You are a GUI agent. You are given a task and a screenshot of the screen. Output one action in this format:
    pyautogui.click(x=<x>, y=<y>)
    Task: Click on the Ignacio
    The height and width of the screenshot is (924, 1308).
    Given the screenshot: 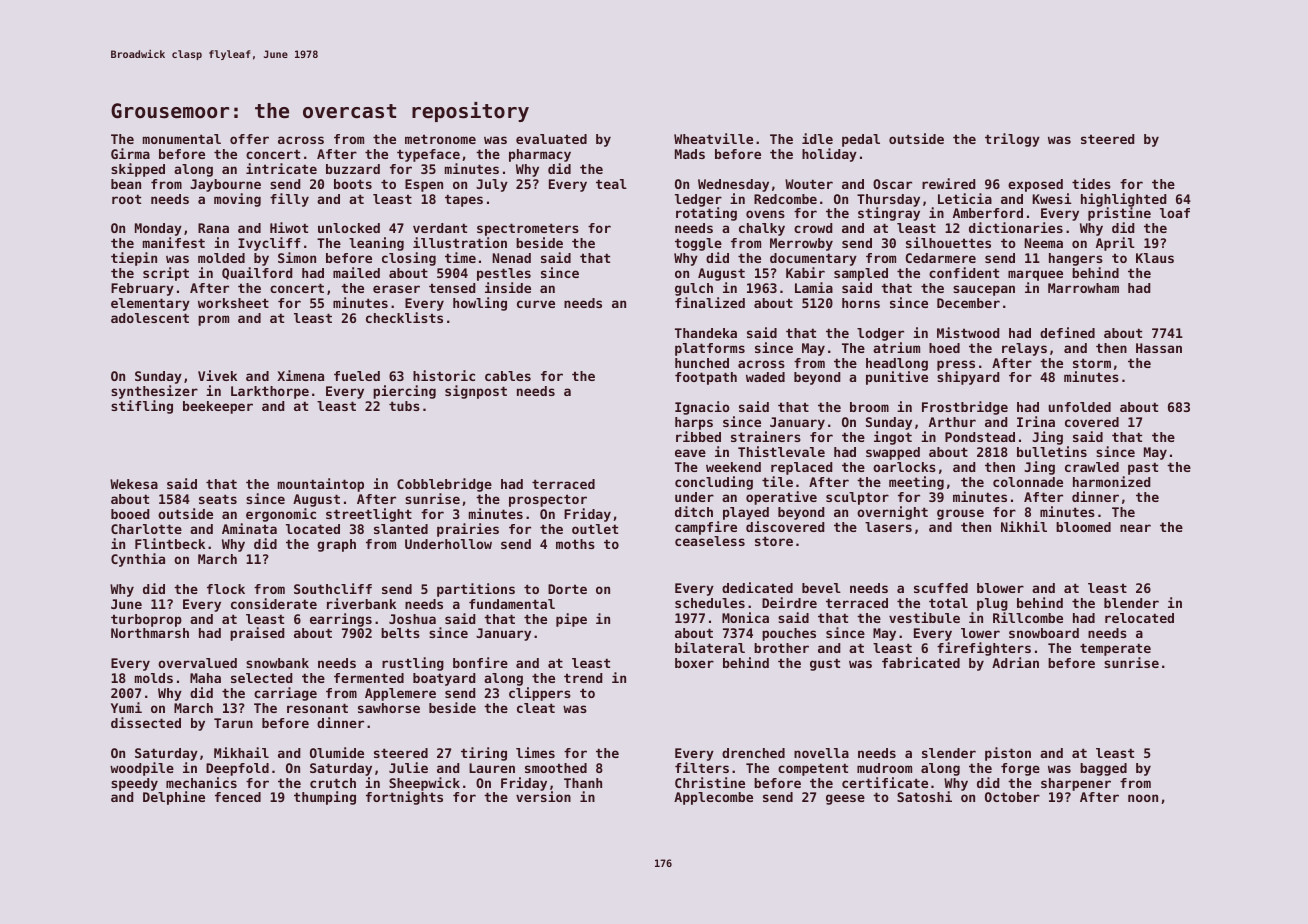 What is the action you would take?
    pyautogui.click(x=702, y=408)
